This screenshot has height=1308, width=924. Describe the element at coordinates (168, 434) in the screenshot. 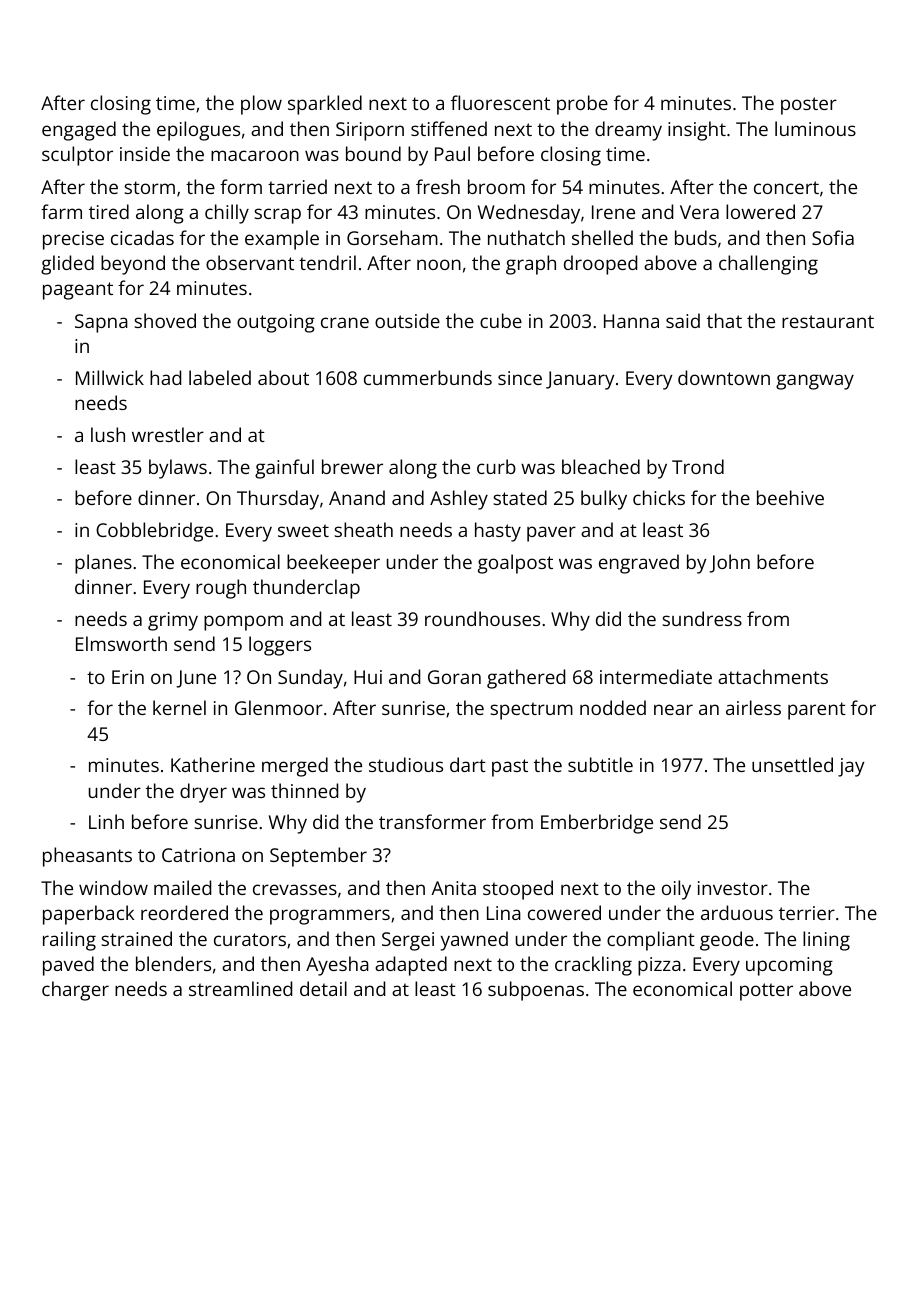

I see `wrestler` at that location.
